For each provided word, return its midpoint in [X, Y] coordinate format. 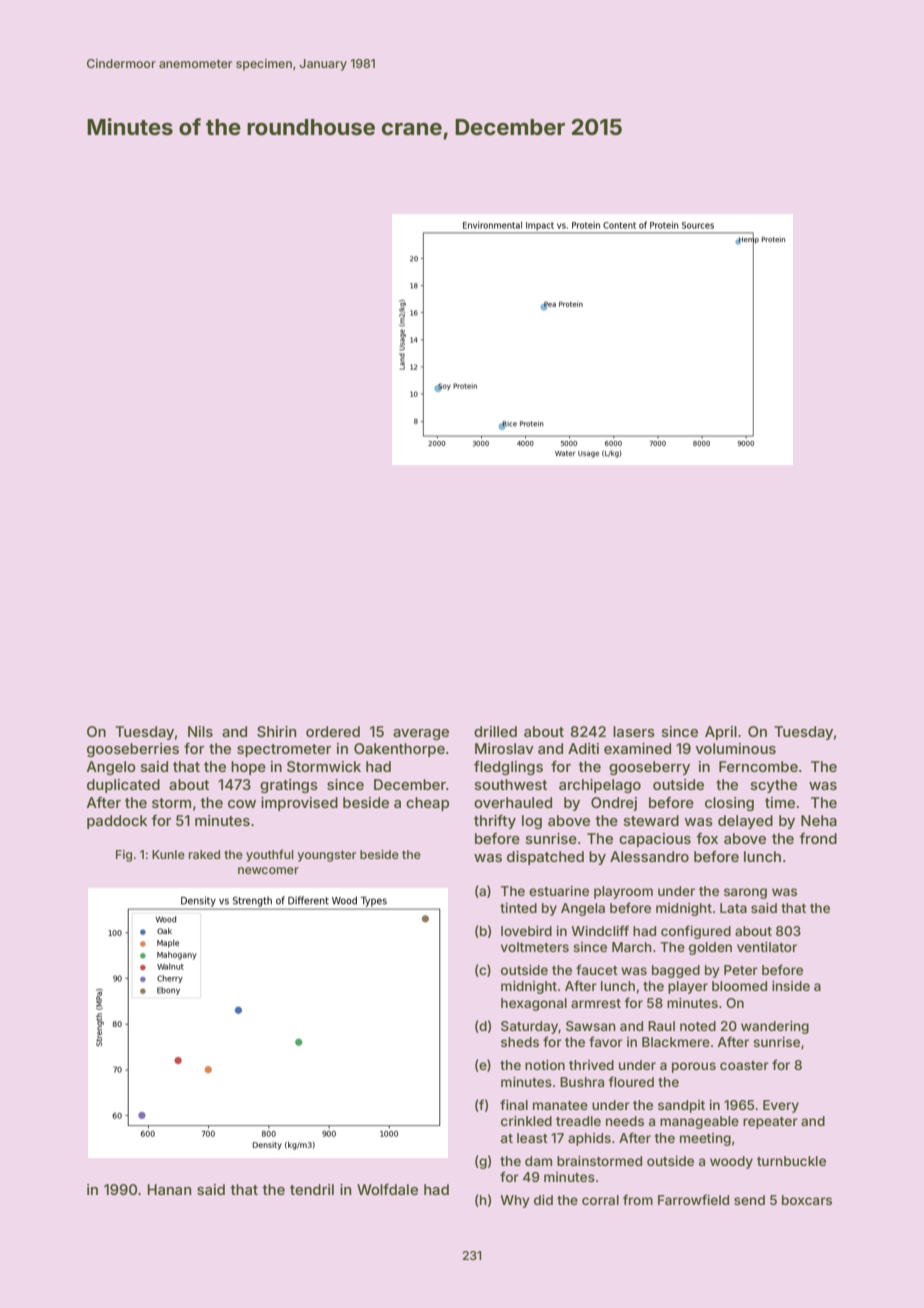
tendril [312, 1189]
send [749, 1200]
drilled [495, 731]
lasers [634, 731]
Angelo [111, 768]
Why [515, 1201]
